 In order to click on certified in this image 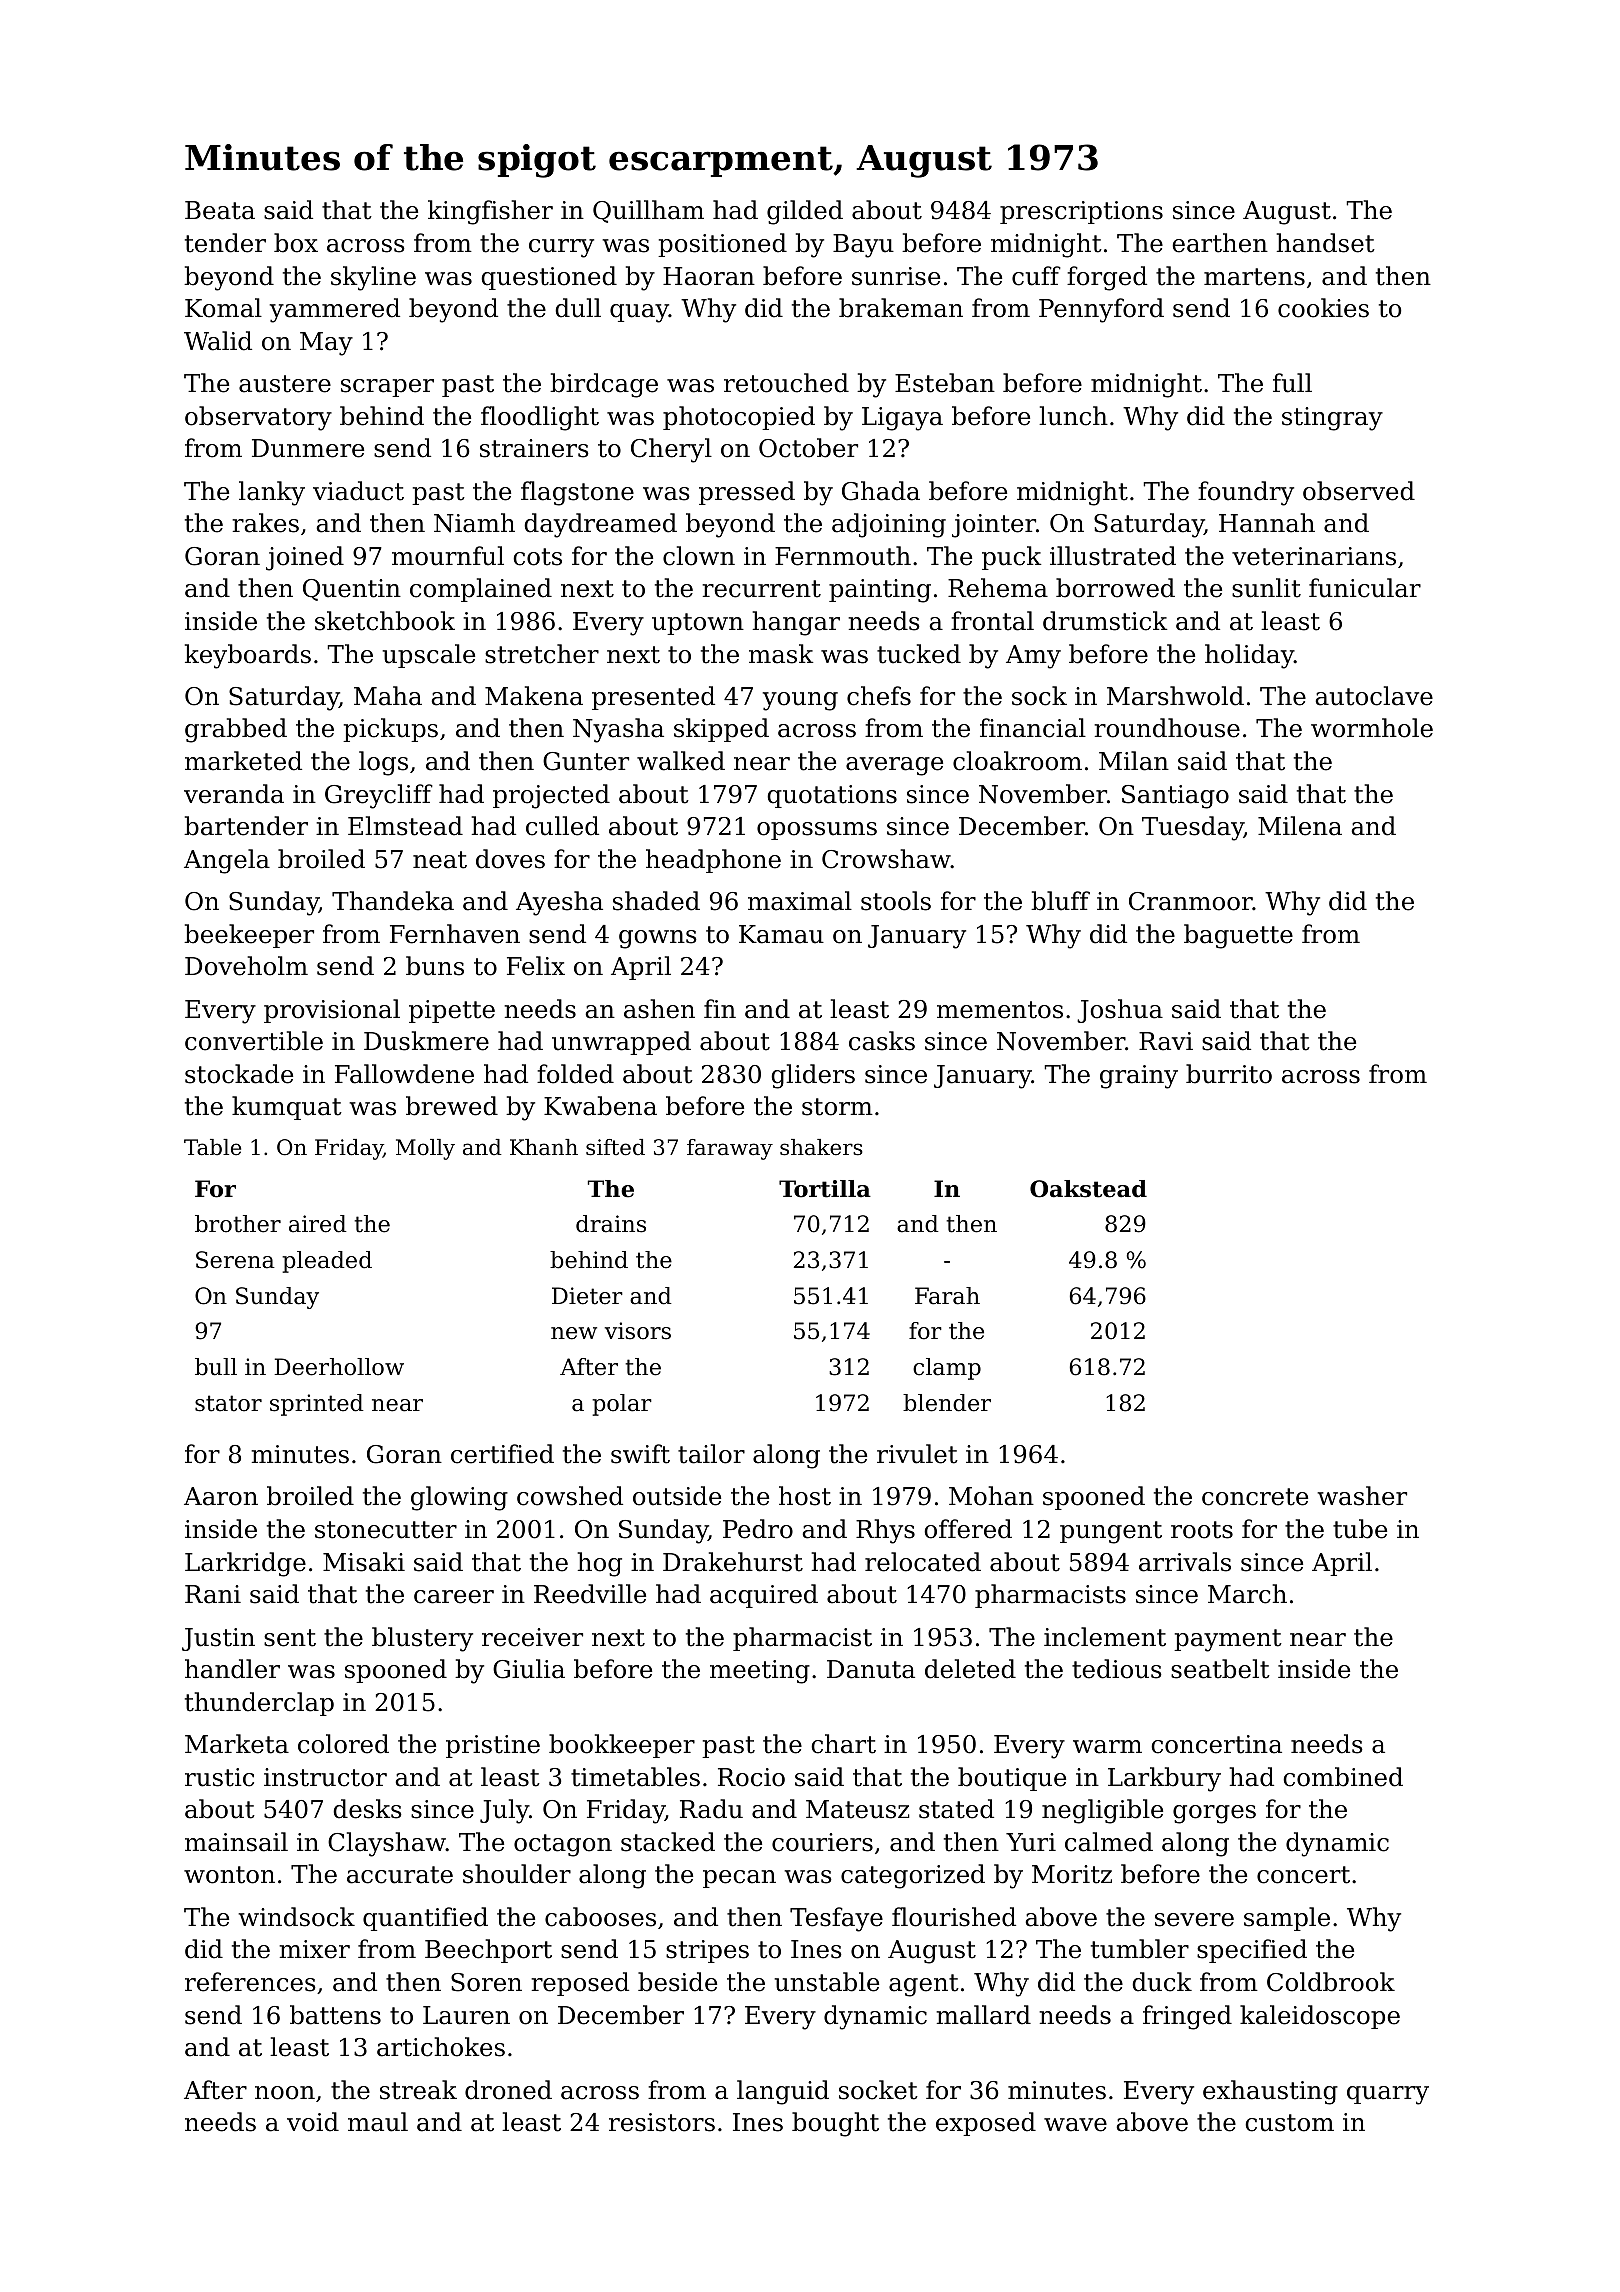, I will do `click(502, 1454)`.
